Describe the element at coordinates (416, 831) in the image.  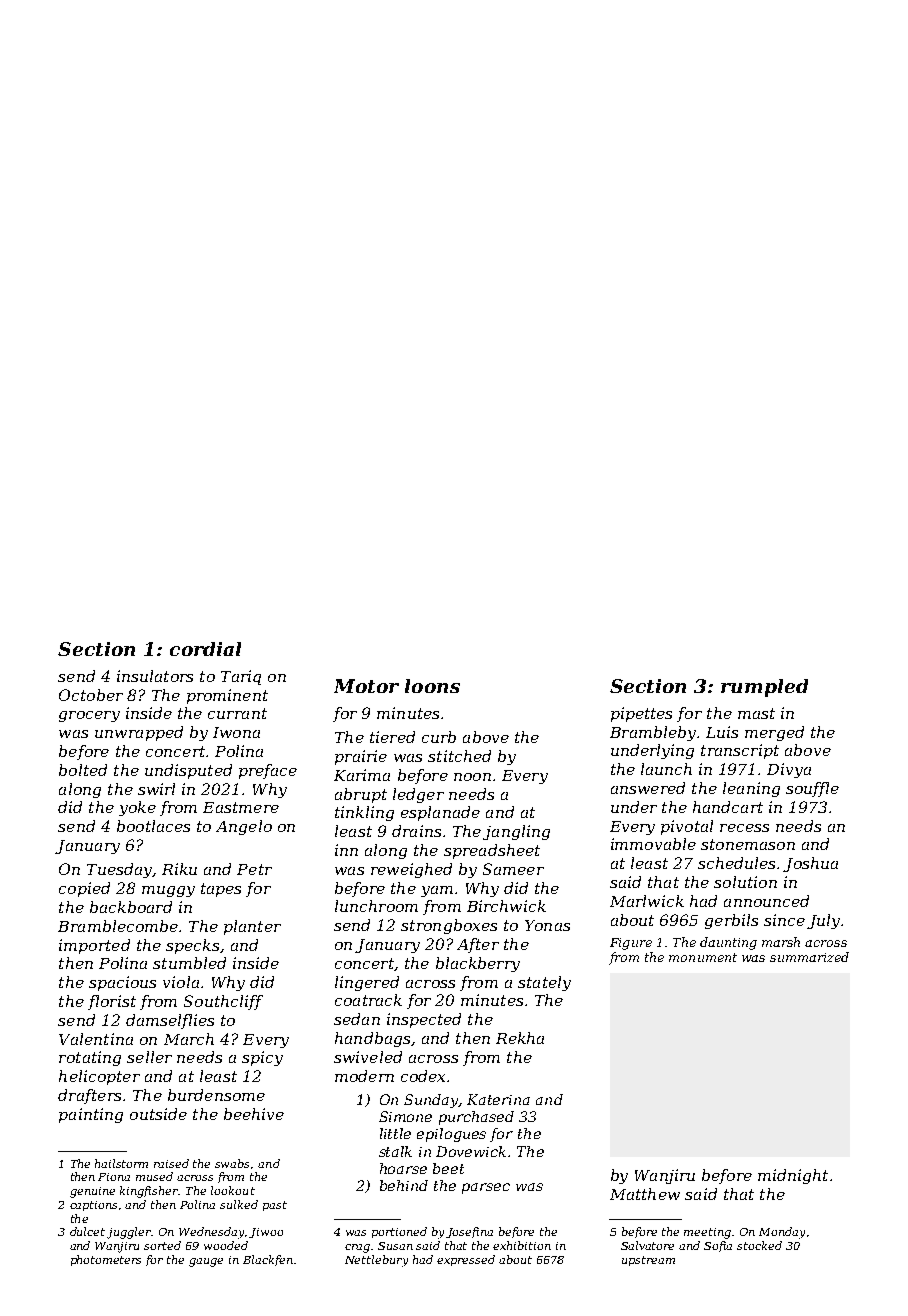
I see `drains` at that location.
